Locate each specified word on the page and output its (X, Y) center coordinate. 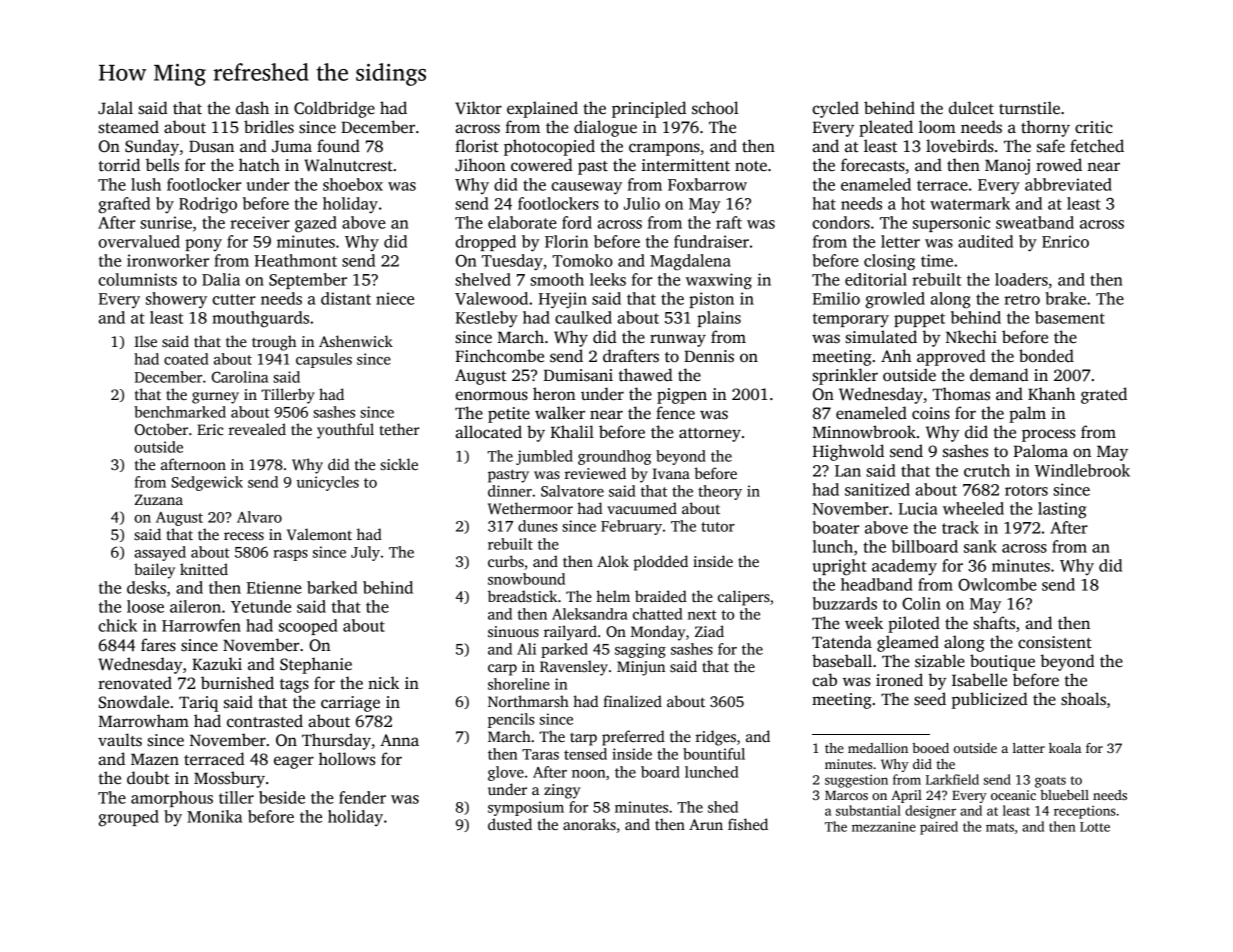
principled (649, 109)
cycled (835, 109)
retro (1022, 299)
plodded (661, 563)
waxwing (719, 281)
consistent (1055, 642)
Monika (214, 816)
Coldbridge (334, 109)
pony (203, 245)
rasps (291, 555)
